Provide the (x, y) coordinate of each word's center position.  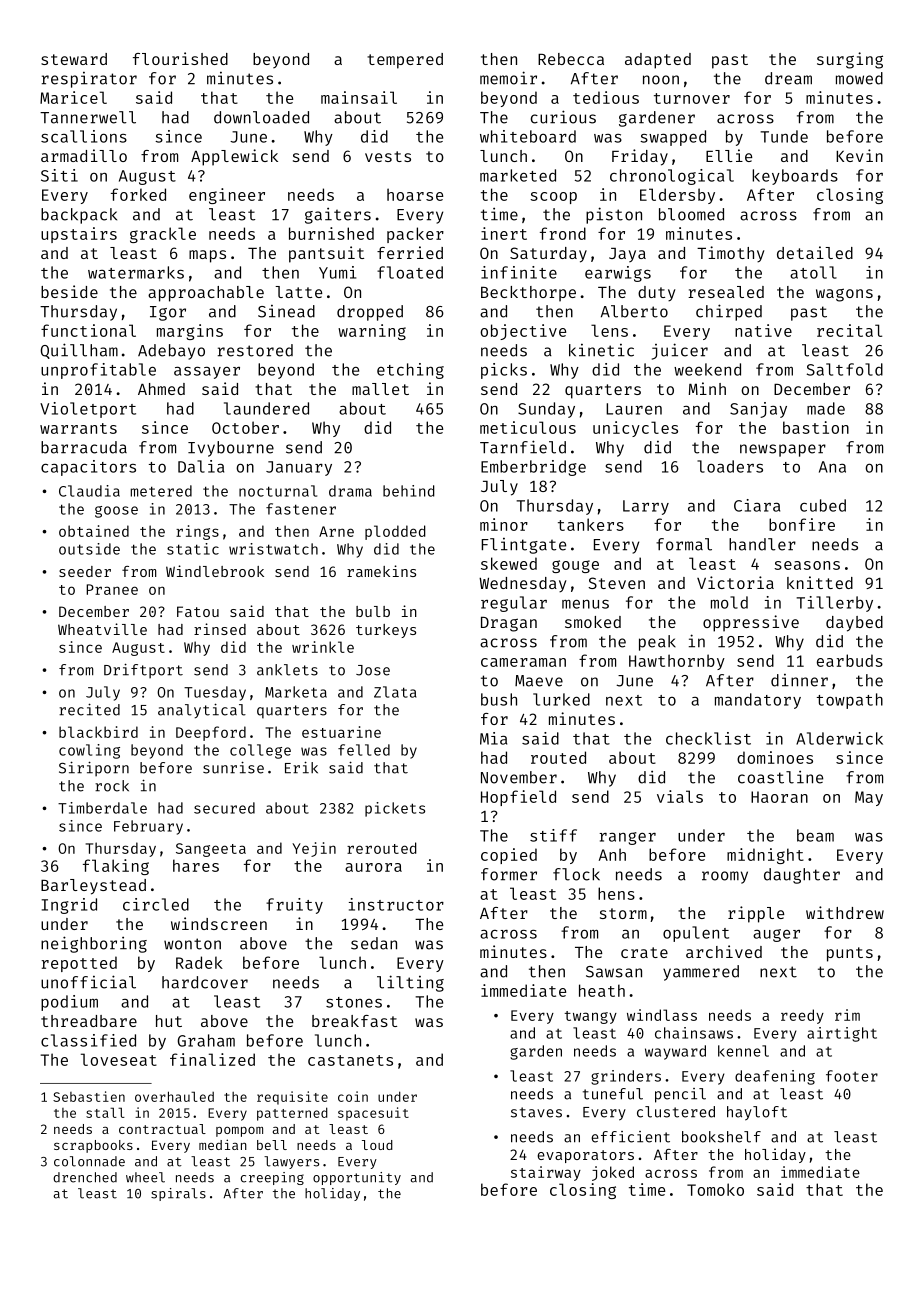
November (519, 777)
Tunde (784, 136)
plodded (395, 532)
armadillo (84, 155)
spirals (178, 1194)
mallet (380, 389)
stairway (546, 1173)
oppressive (751, 623)
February (148, 827)
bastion (816, 427)
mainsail (359, 97)
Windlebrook (215, 571)
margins (190, 332)
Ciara (757, 505)
